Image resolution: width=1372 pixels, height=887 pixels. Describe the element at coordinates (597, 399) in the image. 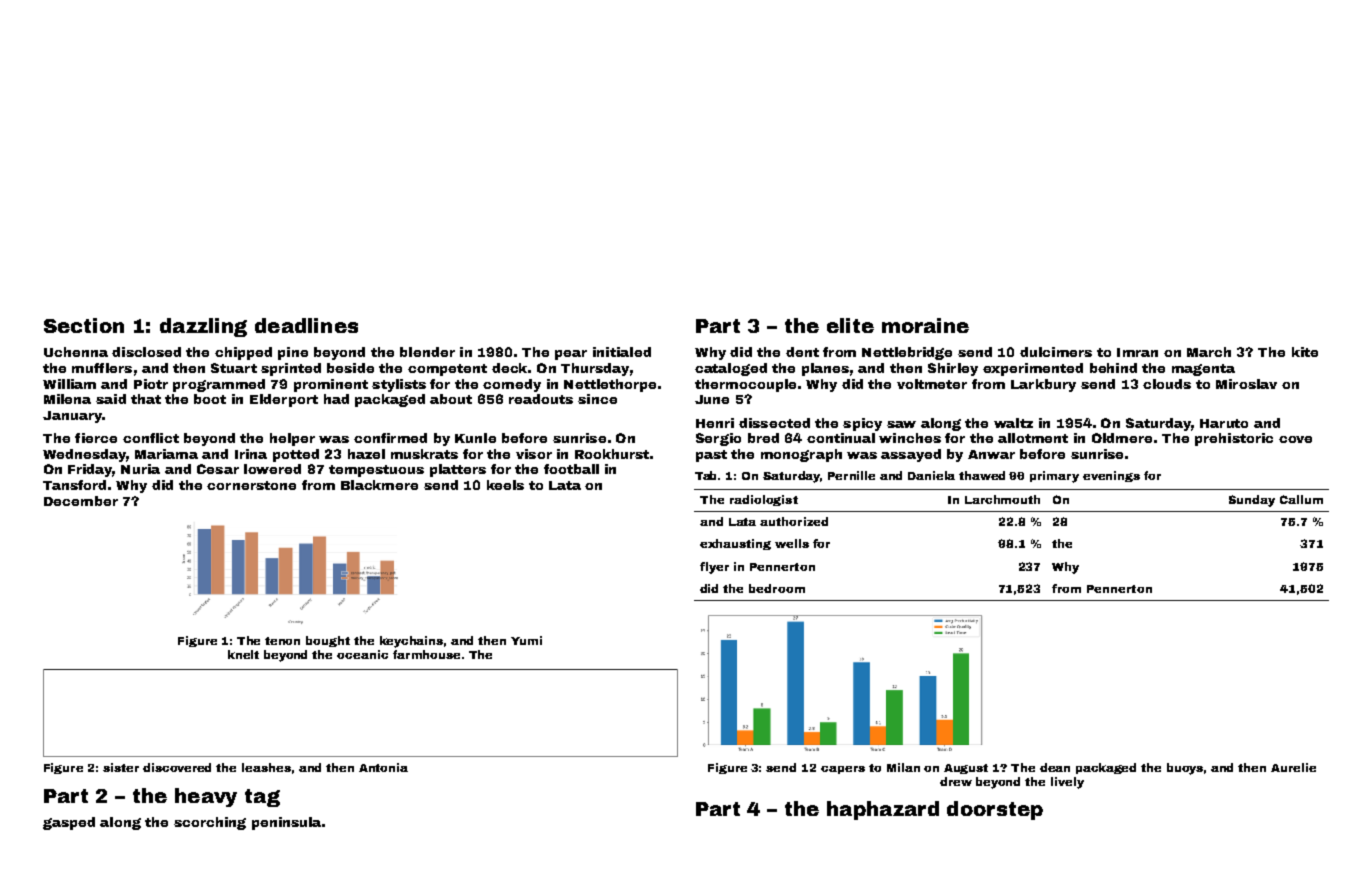

I see `since` at that location.
